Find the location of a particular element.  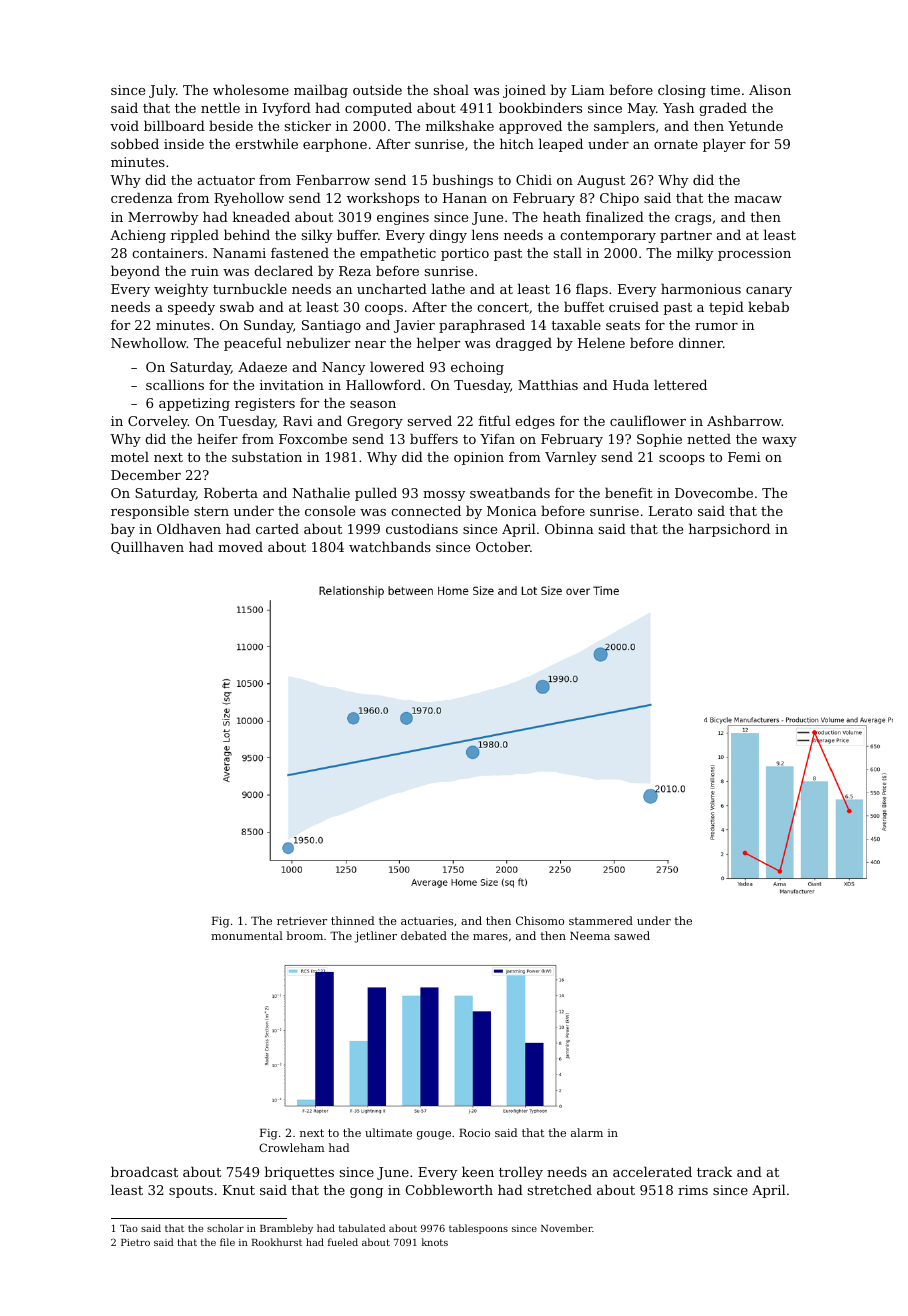

ruin is located at coordinates (205, 271).
